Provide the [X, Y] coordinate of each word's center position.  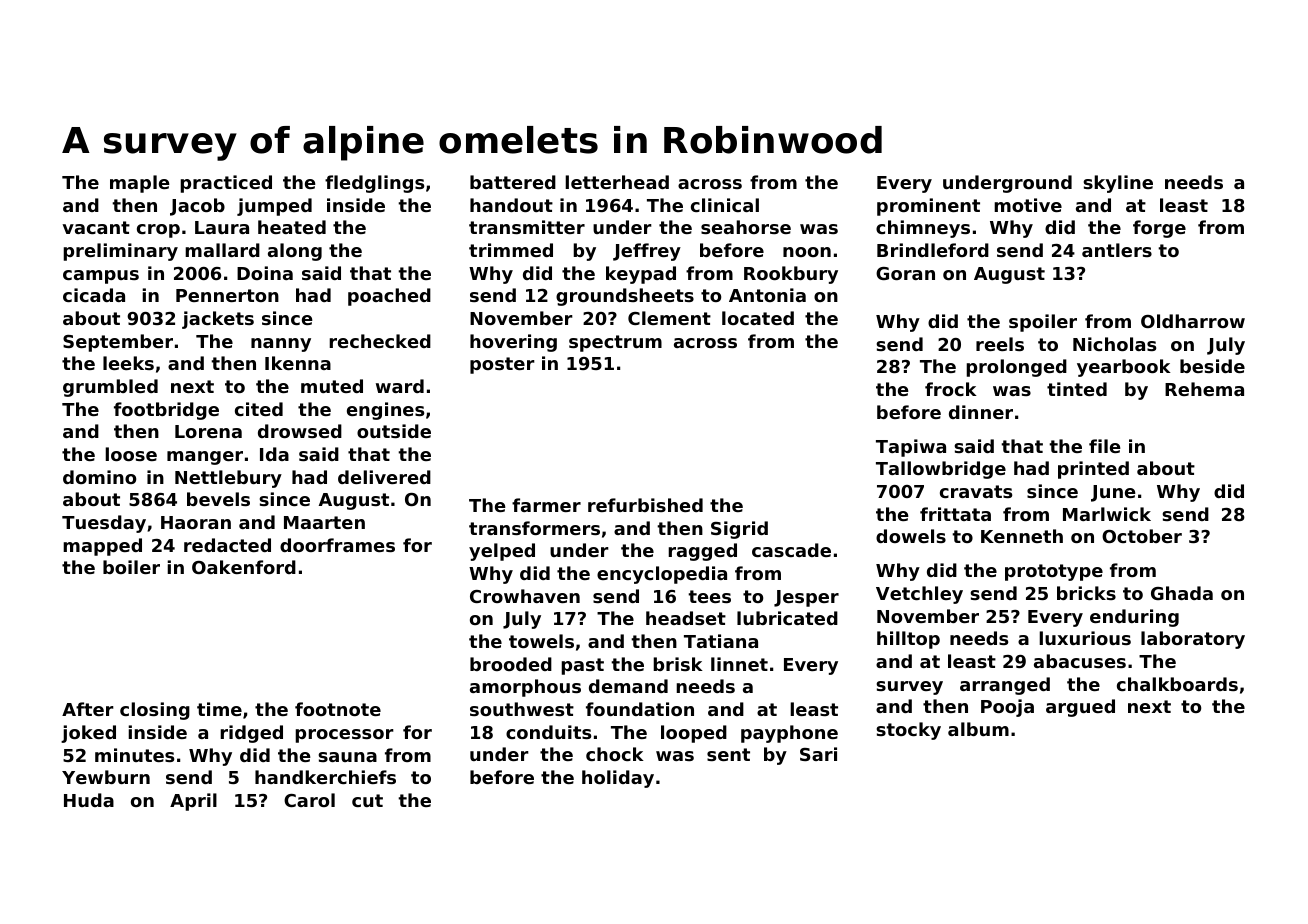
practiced [226, 184]
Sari [818, 754]
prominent [928, 207]
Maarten [324, 522]
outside [394, 431]
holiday [618, 779]
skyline [1118, 184]
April [193, 802]
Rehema [1204, 389]
